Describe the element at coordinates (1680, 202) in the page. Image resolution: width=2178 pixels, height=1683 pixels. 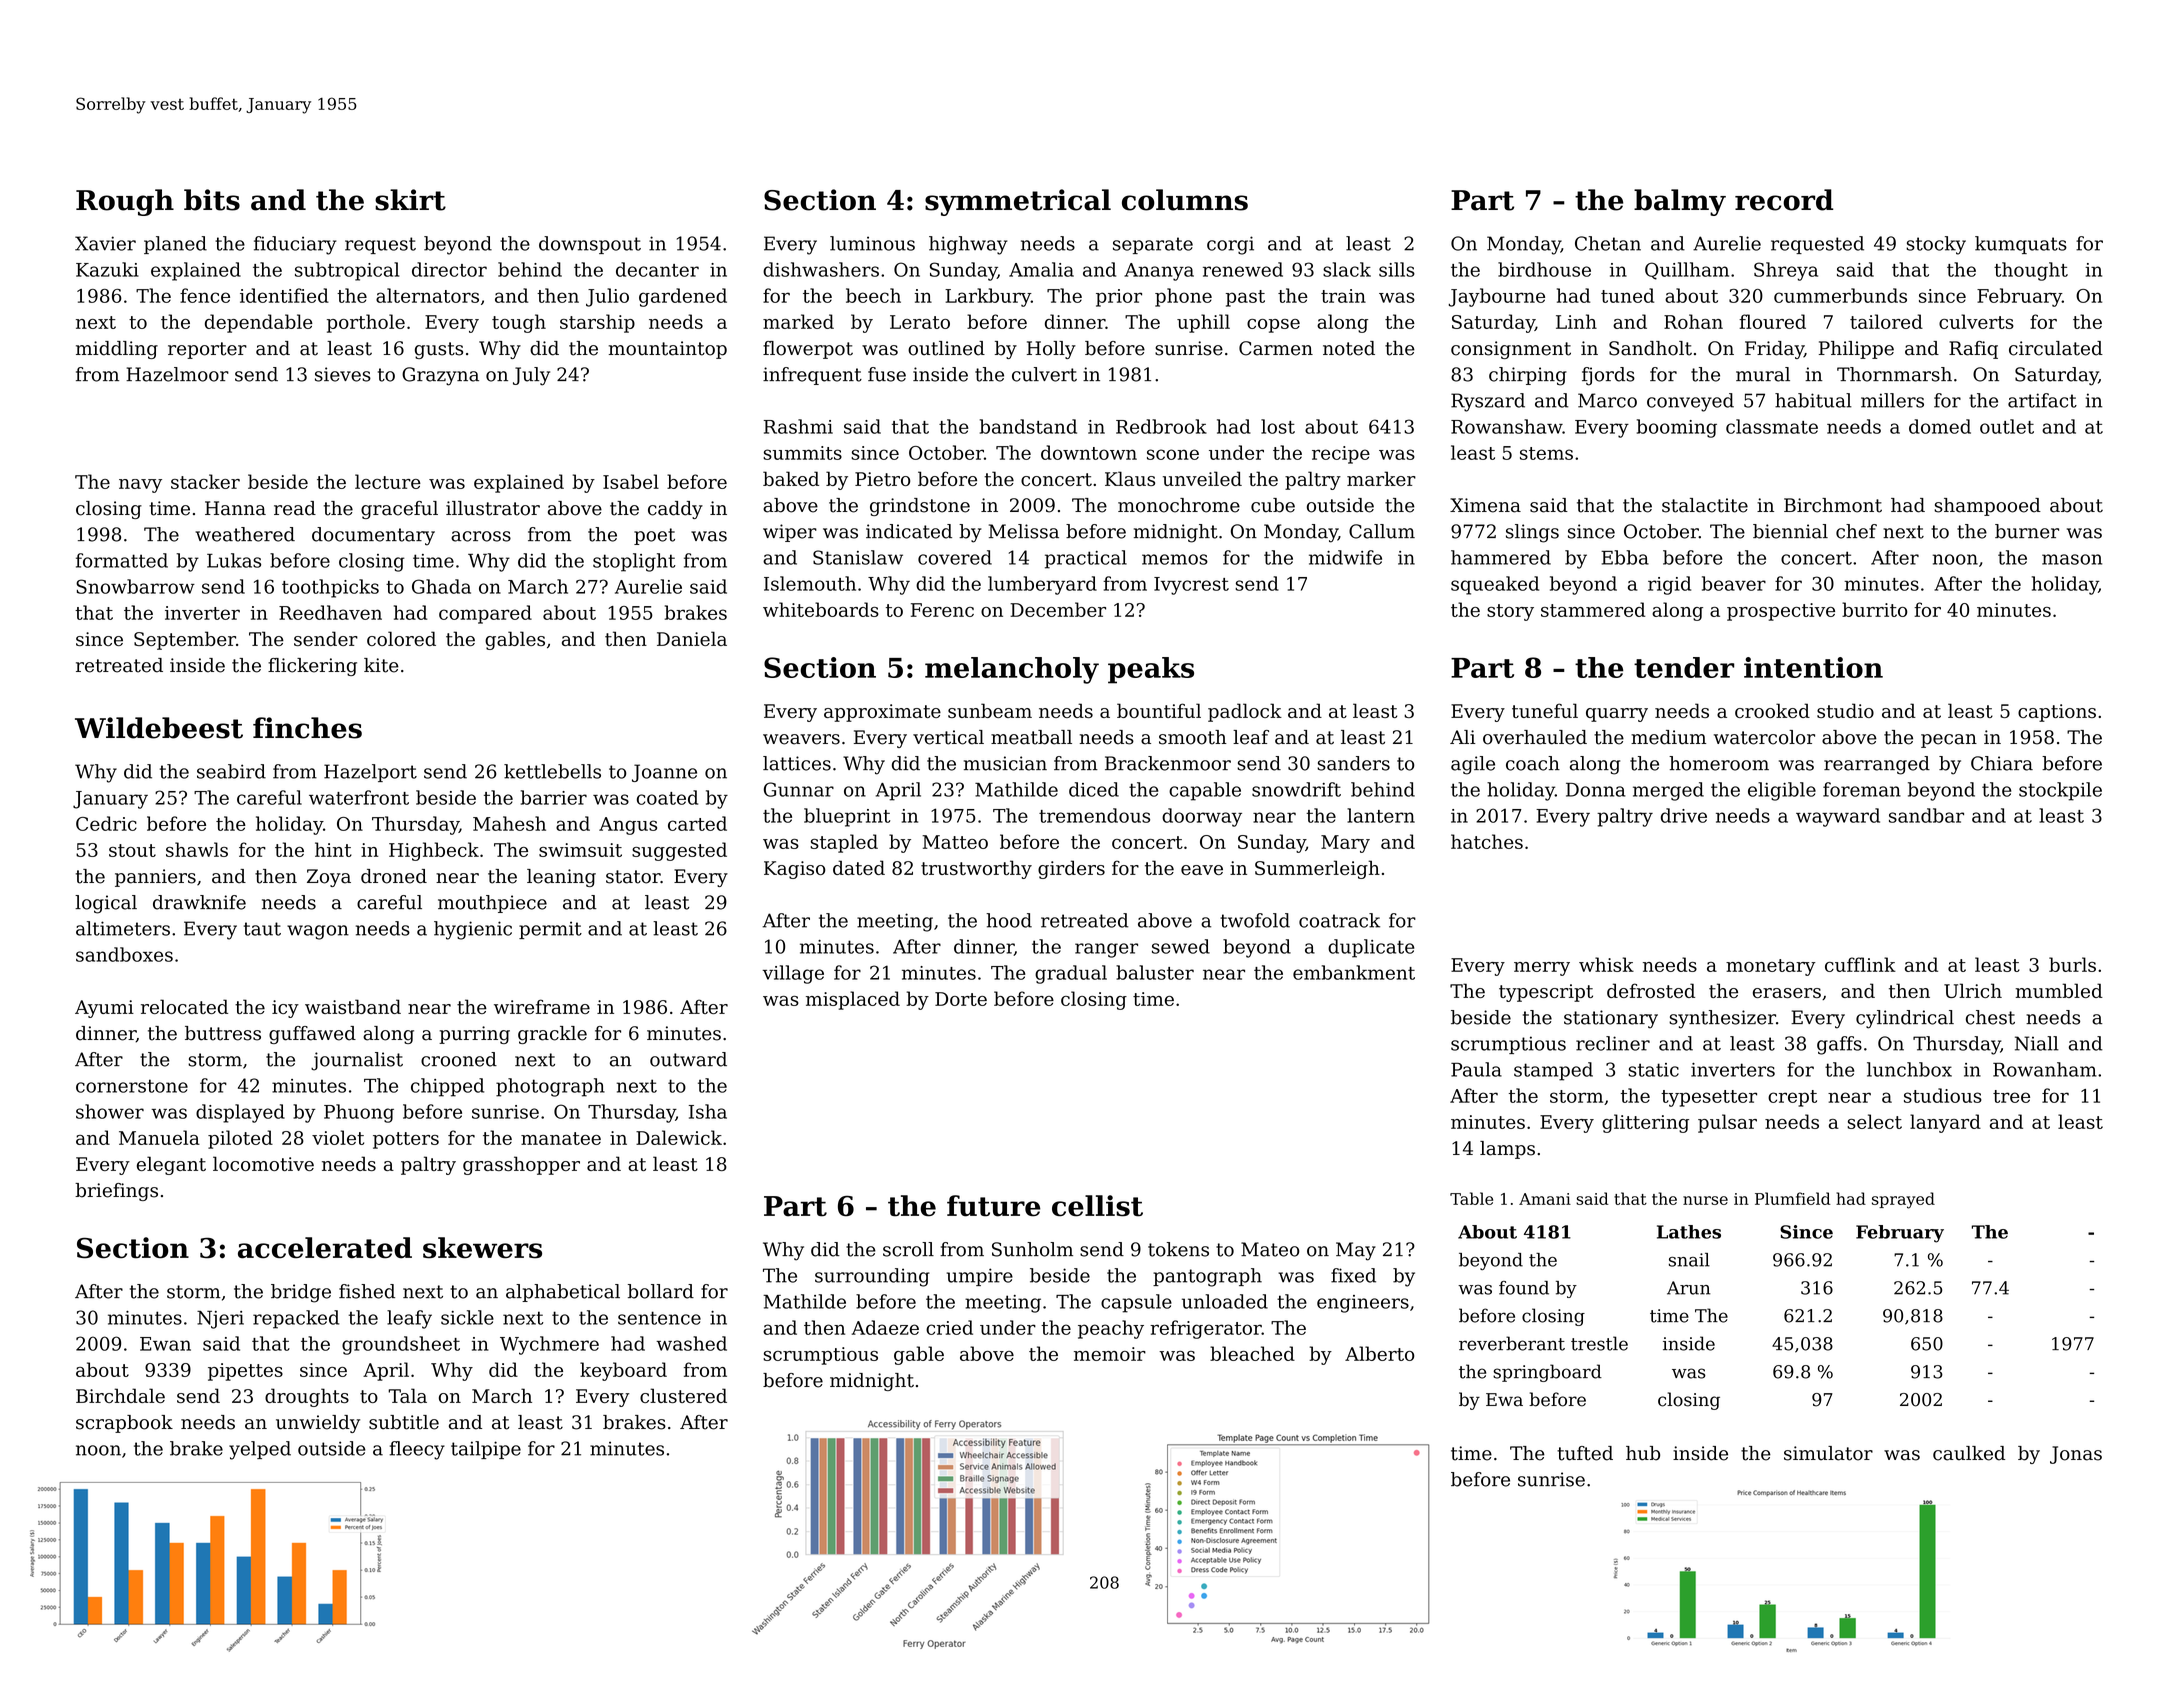
I see `balmy` at that location.
